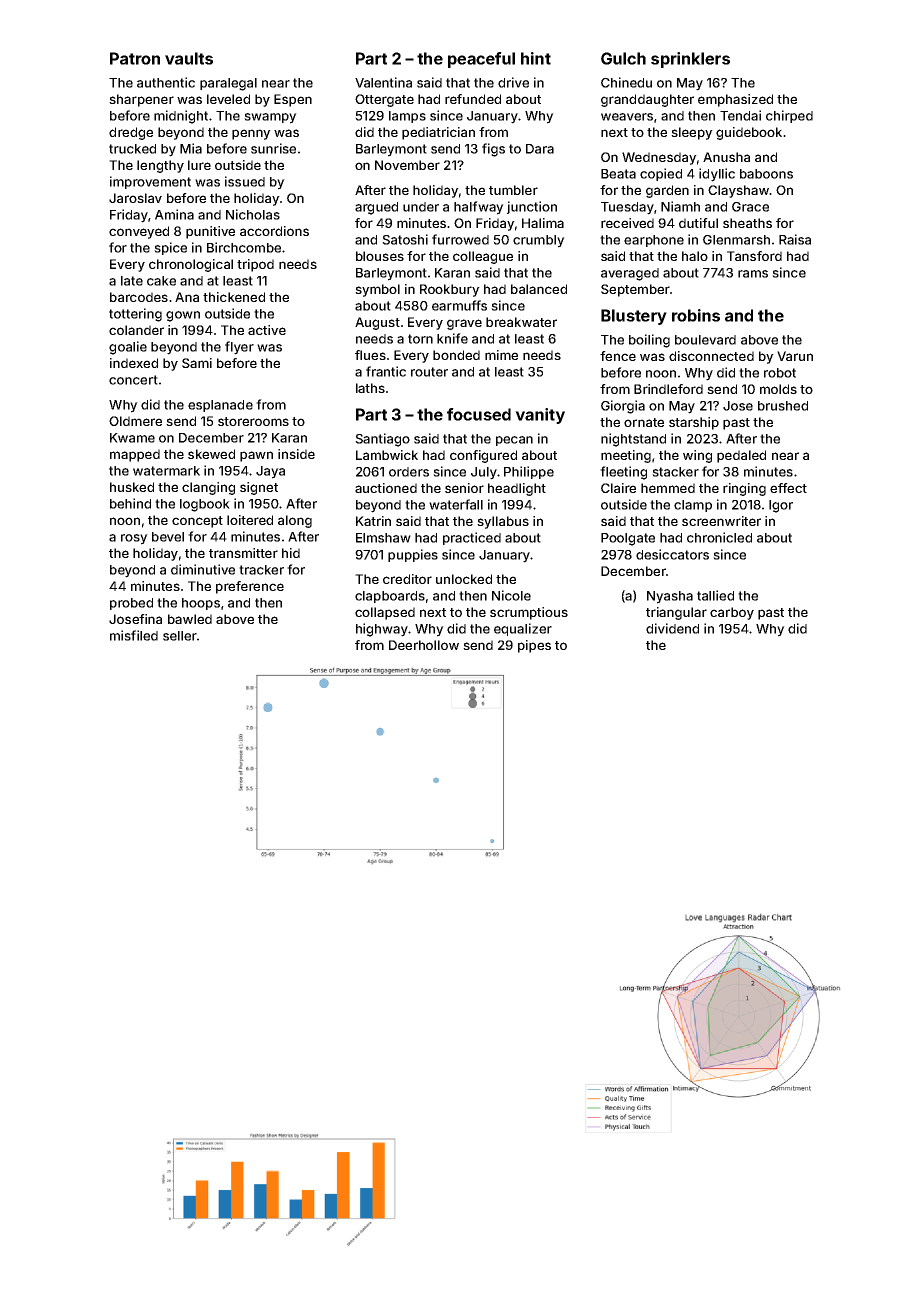 The height and width of the screenshot is (1308, 924). What do you see at coordinates (384, 100) in the screenshot?
I see `Ottergate` at bounding box center [384, 100].
